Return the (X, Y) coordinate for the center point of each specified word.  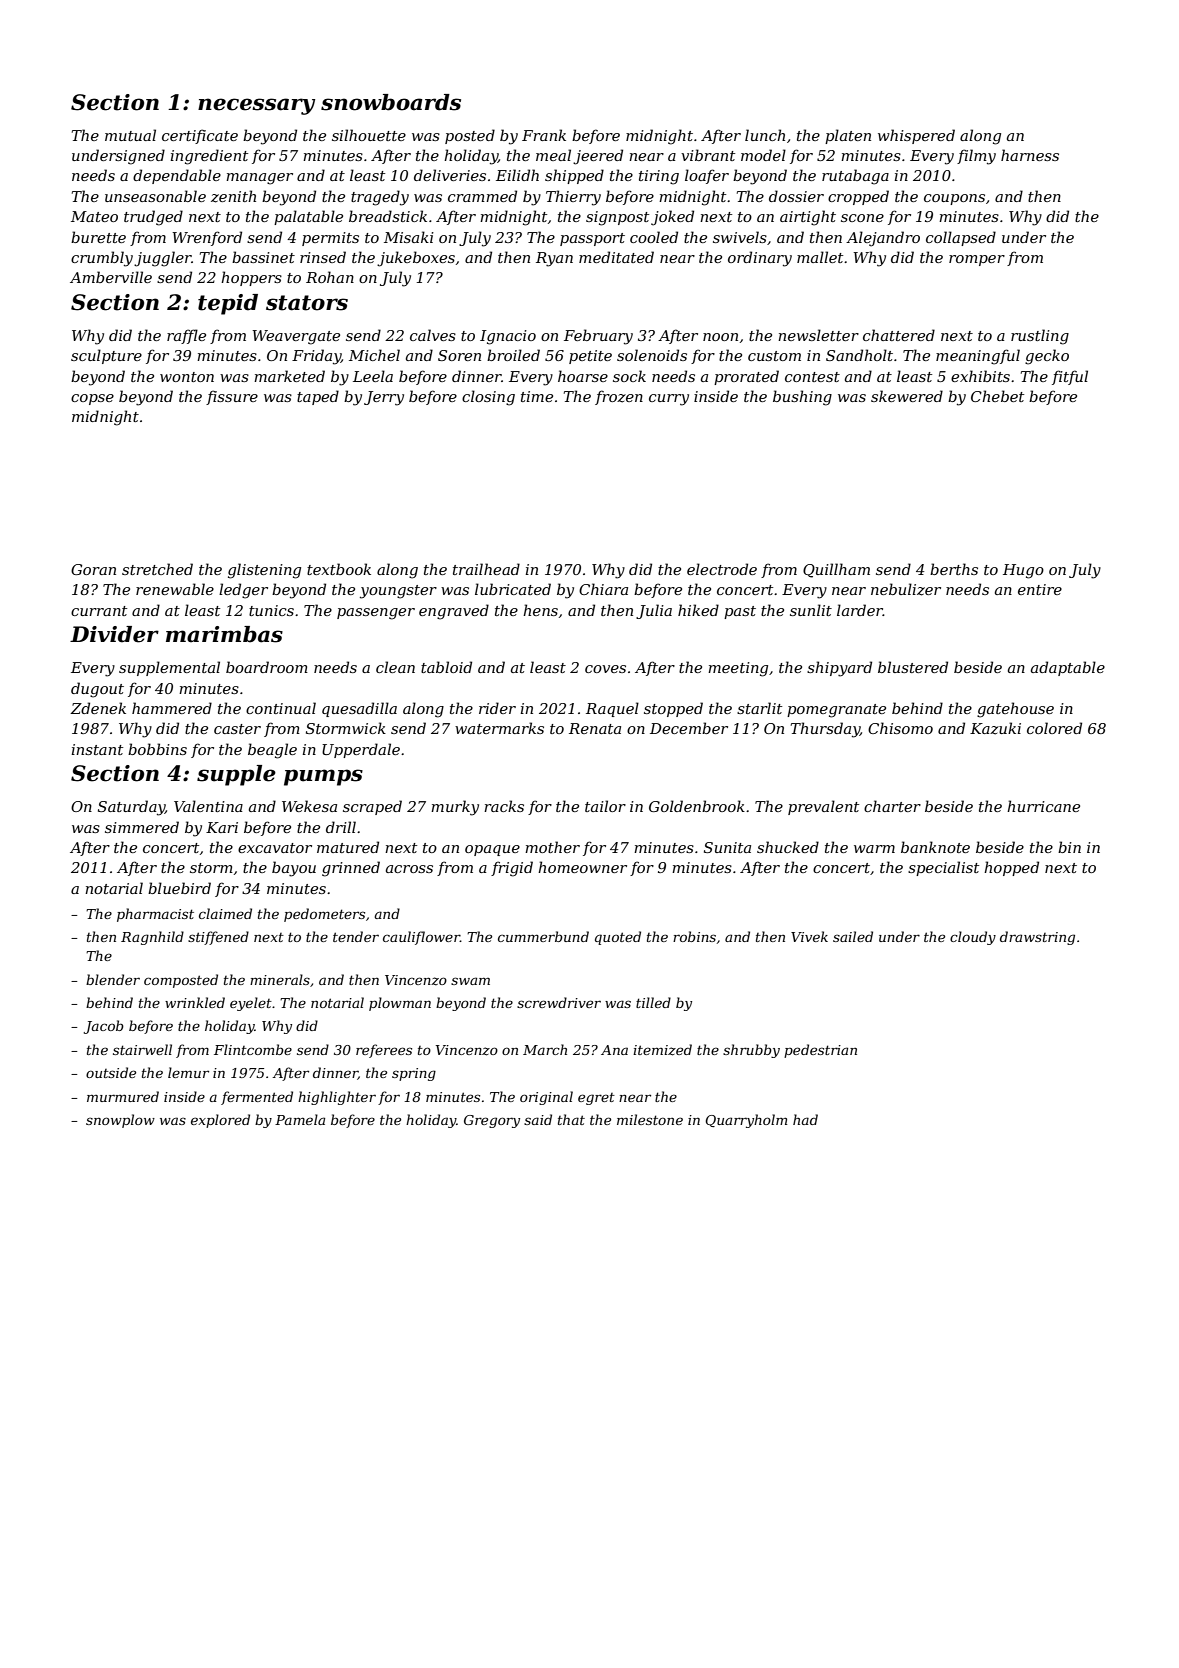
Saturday (131, 808)
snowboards (391, 102)
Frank (544, 135)
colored (1054, 728)
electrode (722, 569)
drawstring (1037, 938)
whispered (916, 136)
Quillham (836, 570)
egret (596, 1099)
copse (92, 399)
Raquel (612, 709)
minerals (280, 979)
